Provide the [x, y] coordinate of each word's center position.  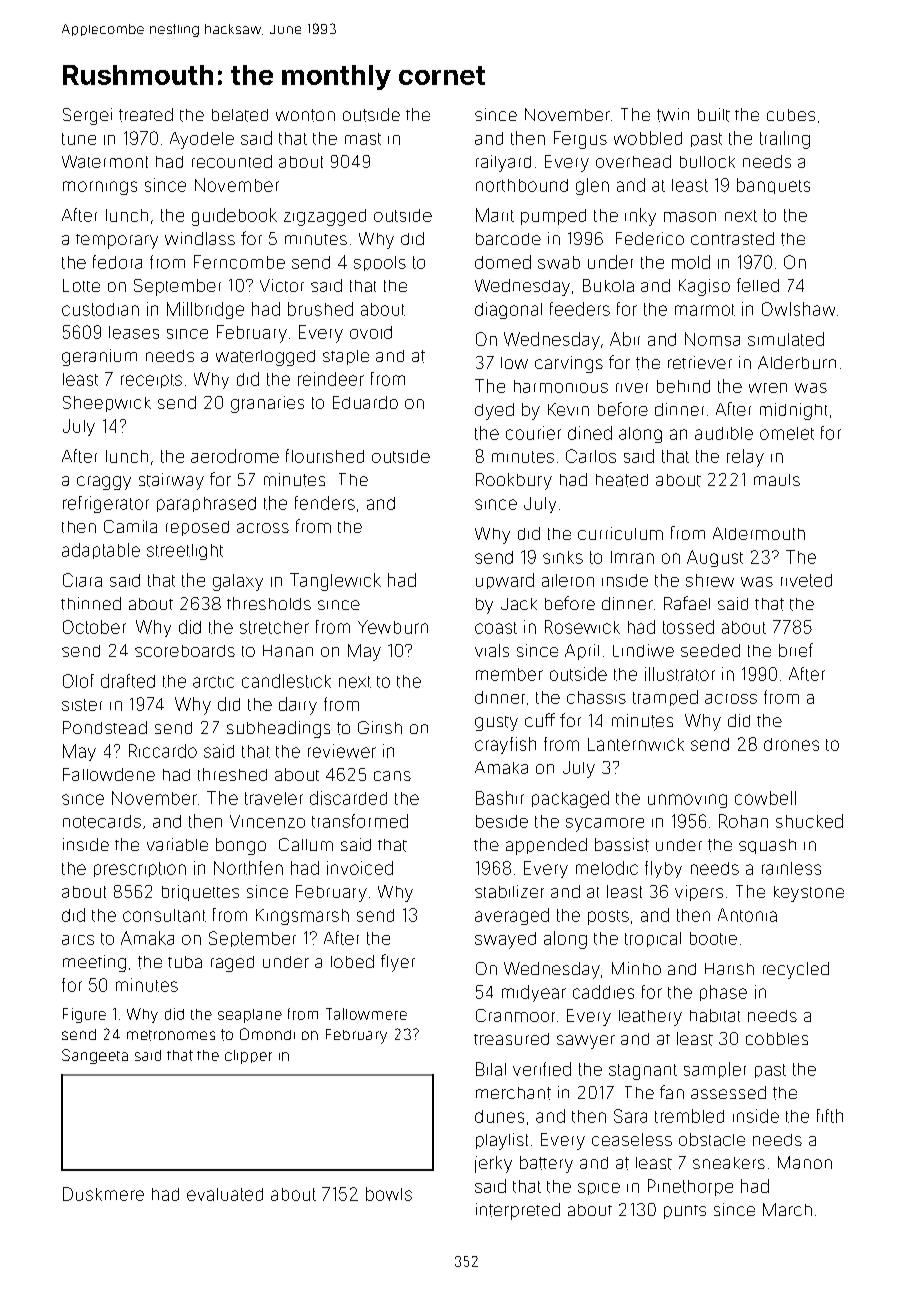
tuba [185, 962]
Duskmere [103, 1194]
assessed [728, 1092]
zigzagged [325, 217]
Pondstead [105, 727]
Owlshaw [798, 309]
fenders [325, 503]
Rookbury [514, 481]
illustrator [680, 674]
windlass [200, 238]
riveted [806, 580]
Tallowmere [366, 1014]
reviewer [342, 751]
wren [768, 388]
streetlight [185, 552]
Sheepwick [107, 404]
